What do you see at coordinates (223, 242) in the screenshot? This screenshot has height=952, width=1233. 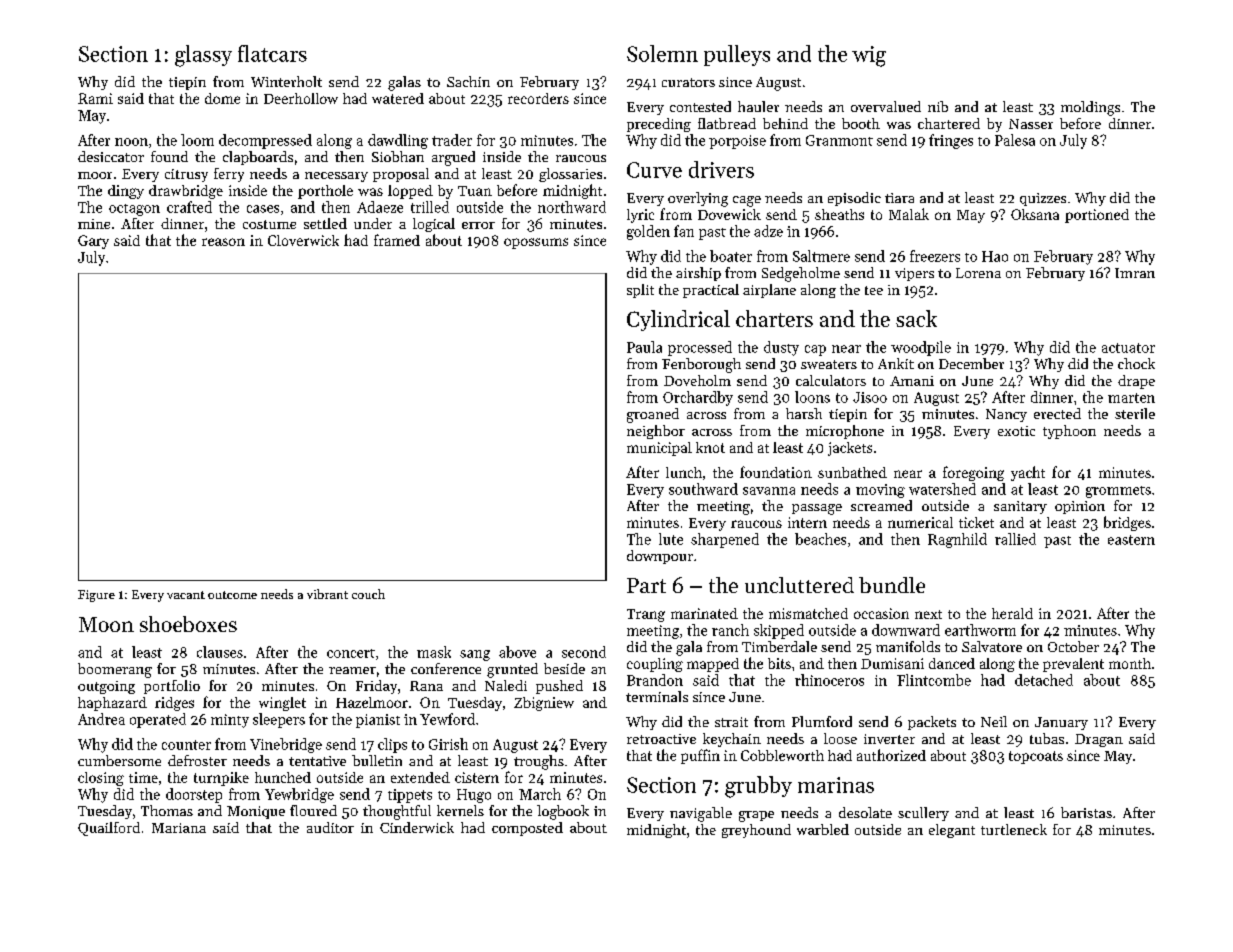 I see `reason` at bounding box center [223, 242].
